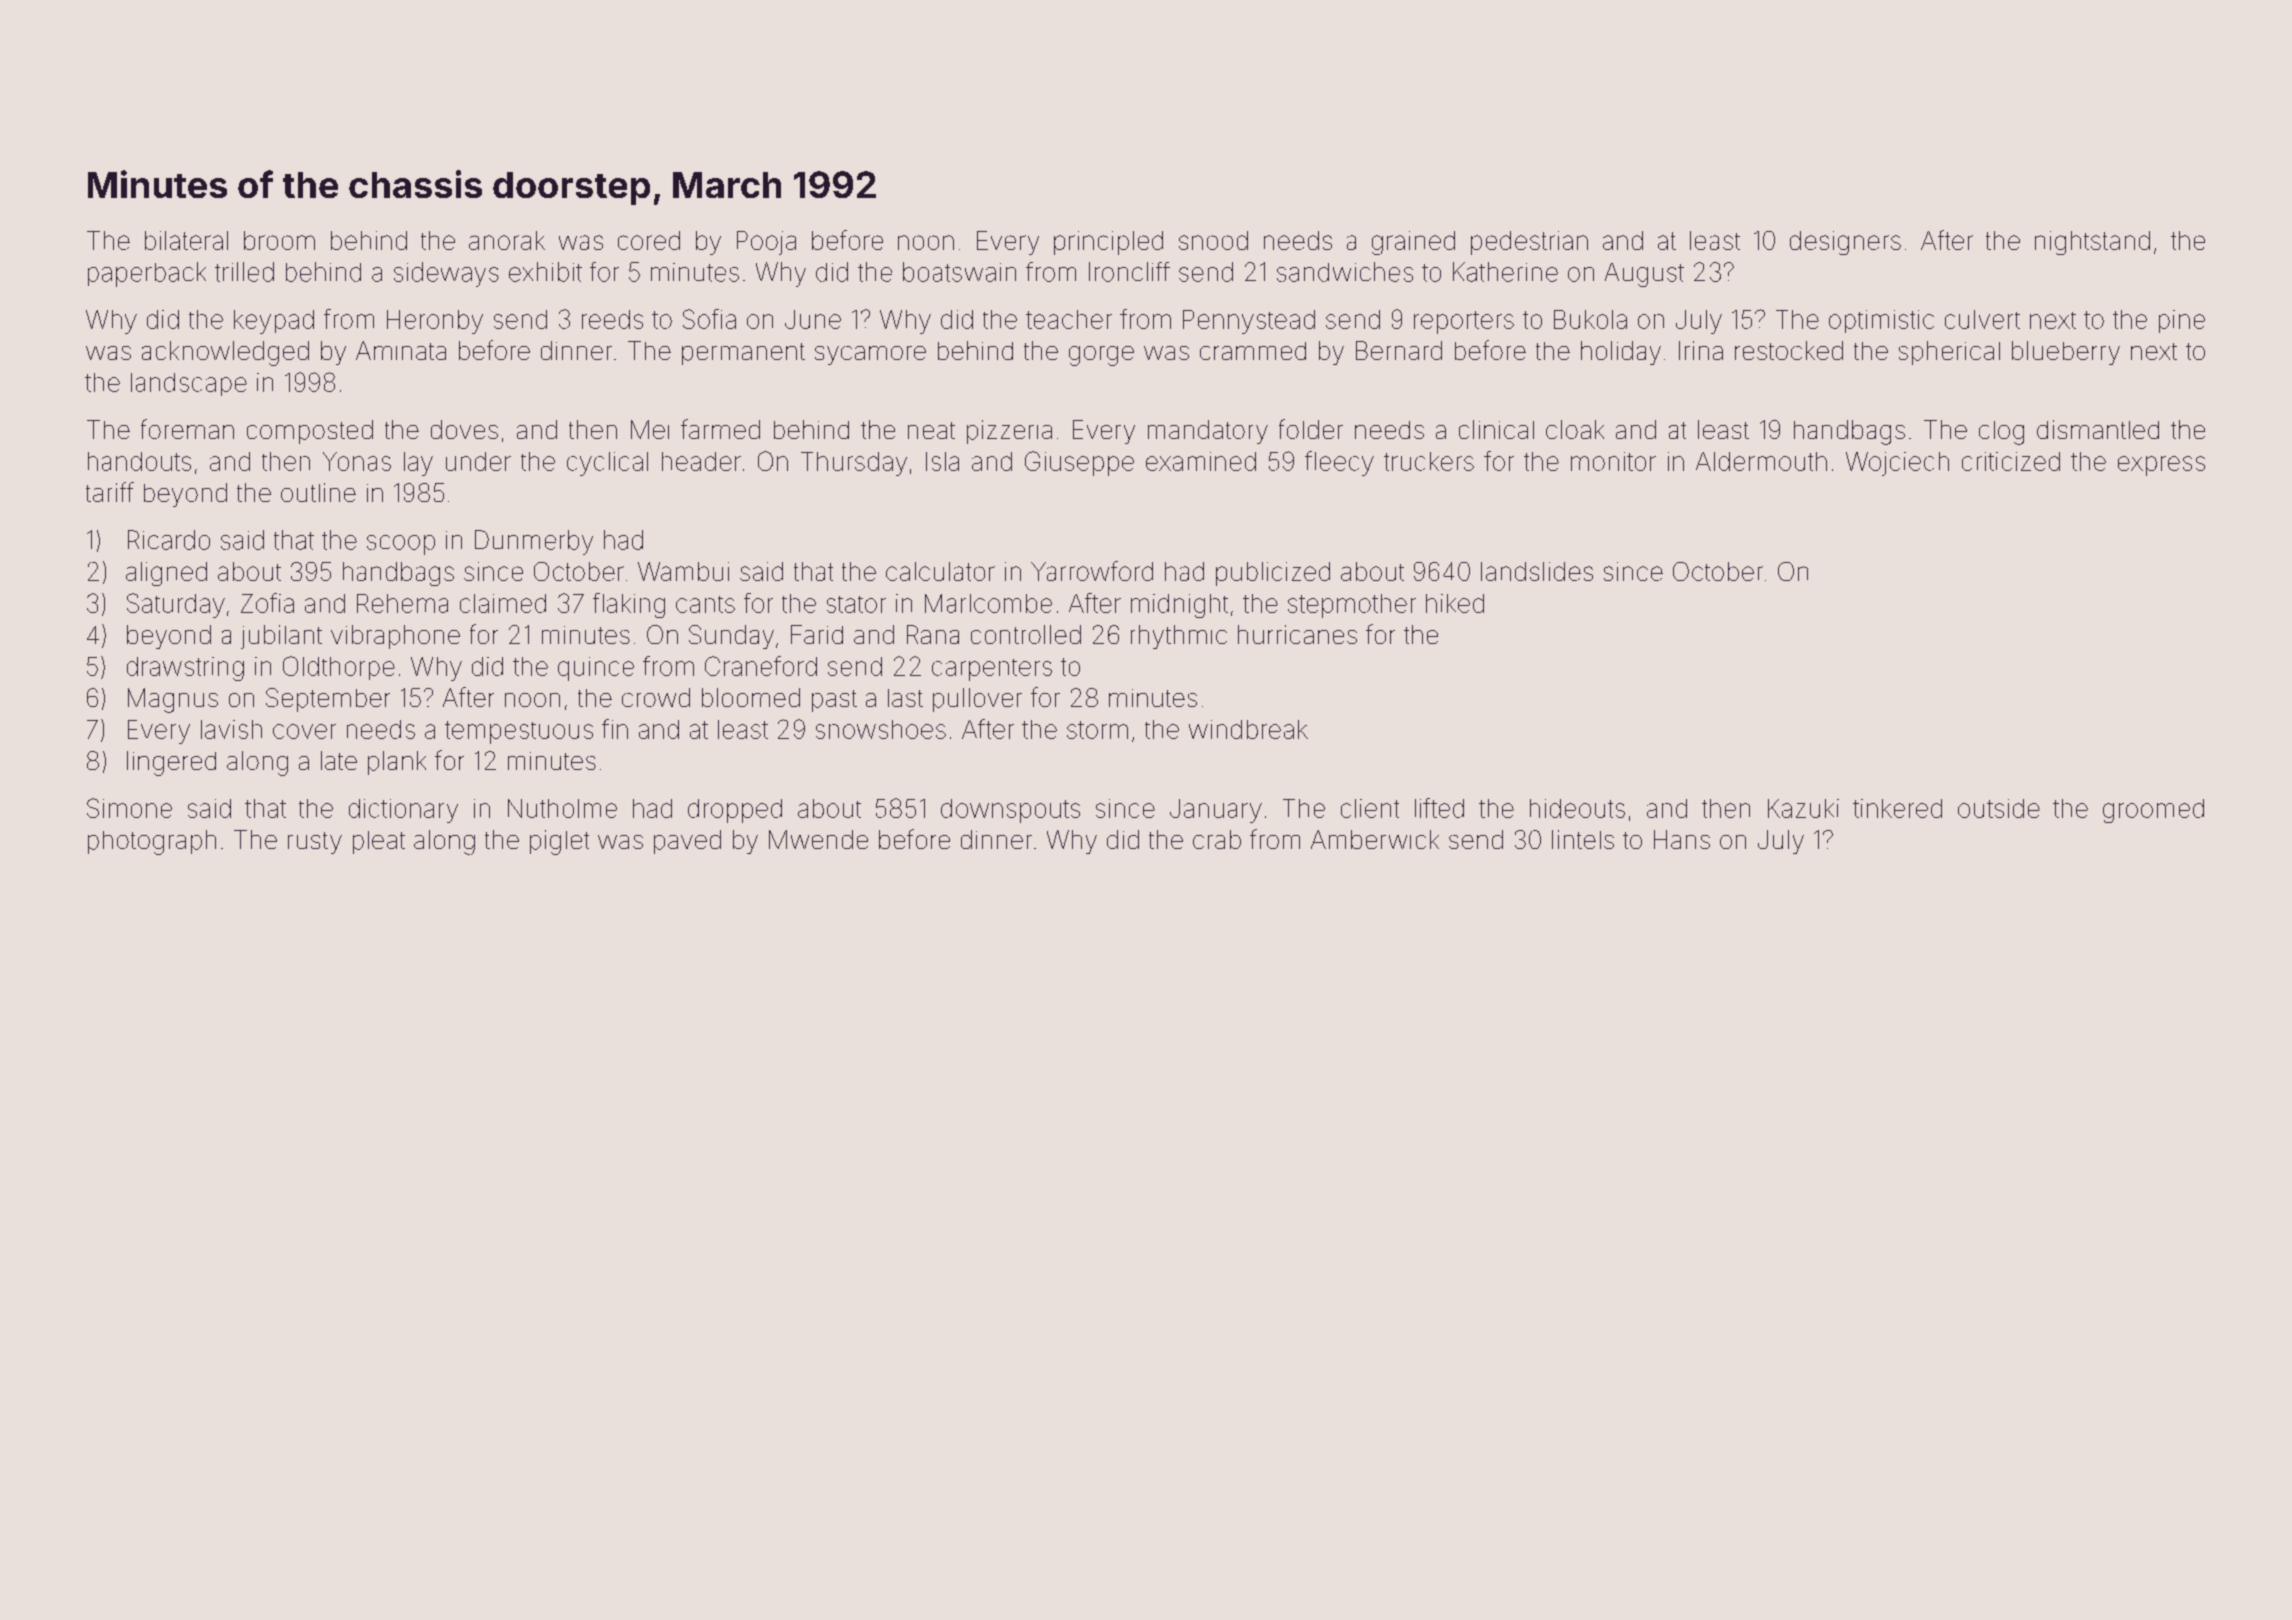  What do you see at coordinates (1092, 571) in the screenshot?
I see `Yarrowford` at bounding box center [1092, 571].
